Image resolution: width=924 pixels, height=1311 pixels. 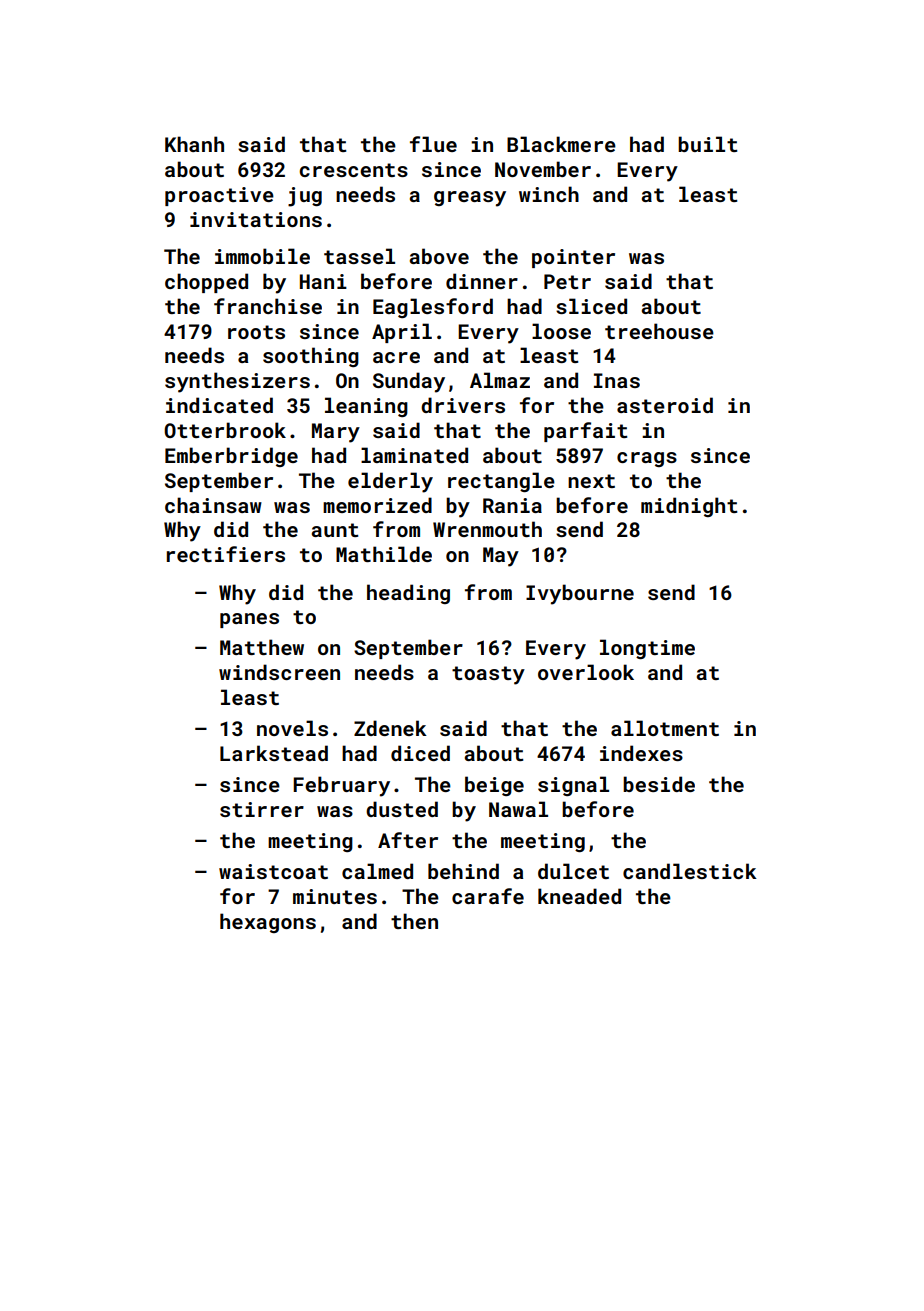 What do you see at coordinates (359, 256) in the screenshot?
I see `tassel` at bounding box center [359, 256].
